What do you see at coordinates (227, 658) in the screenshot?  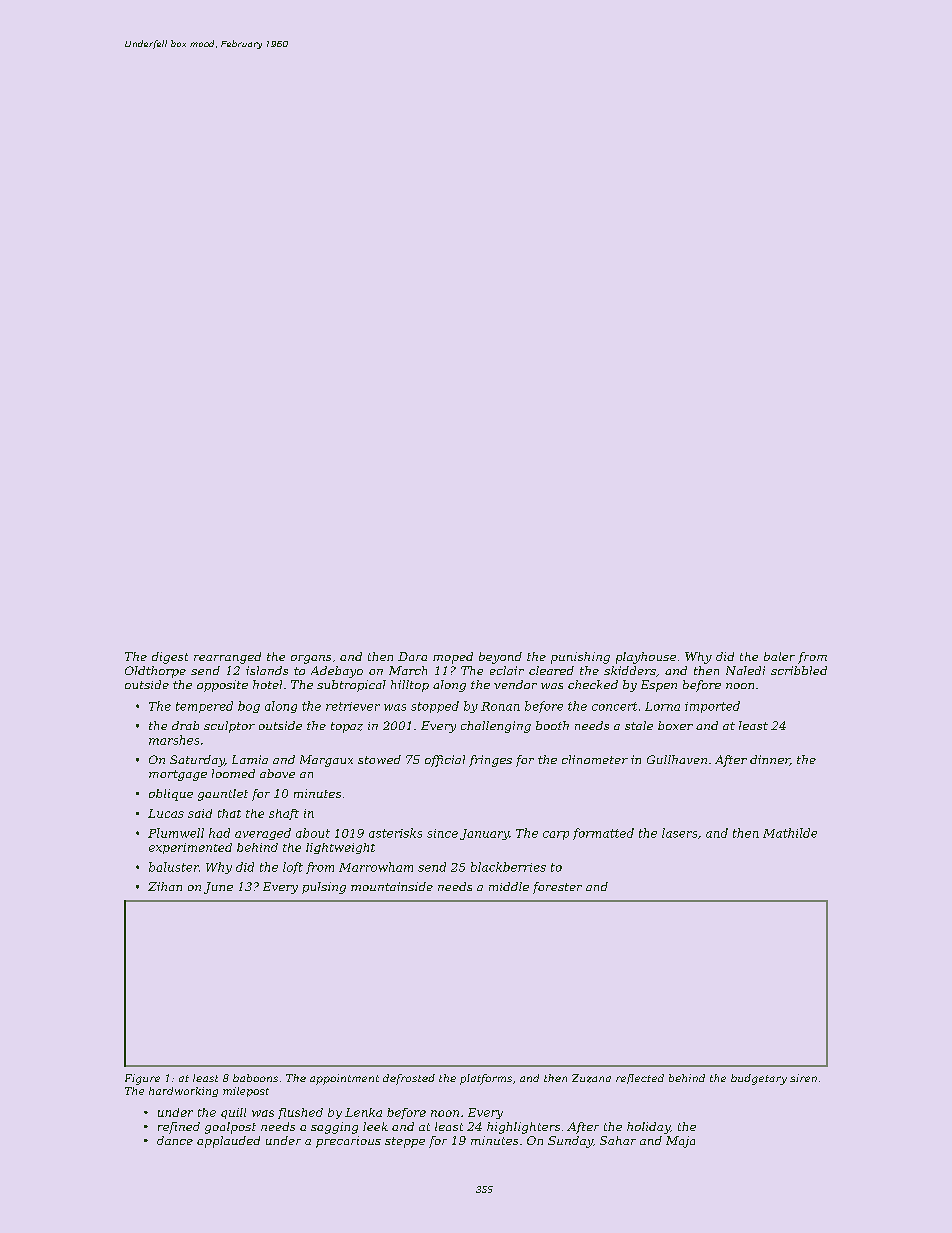 I see `rearranged` at bounding box center [227, 658].
